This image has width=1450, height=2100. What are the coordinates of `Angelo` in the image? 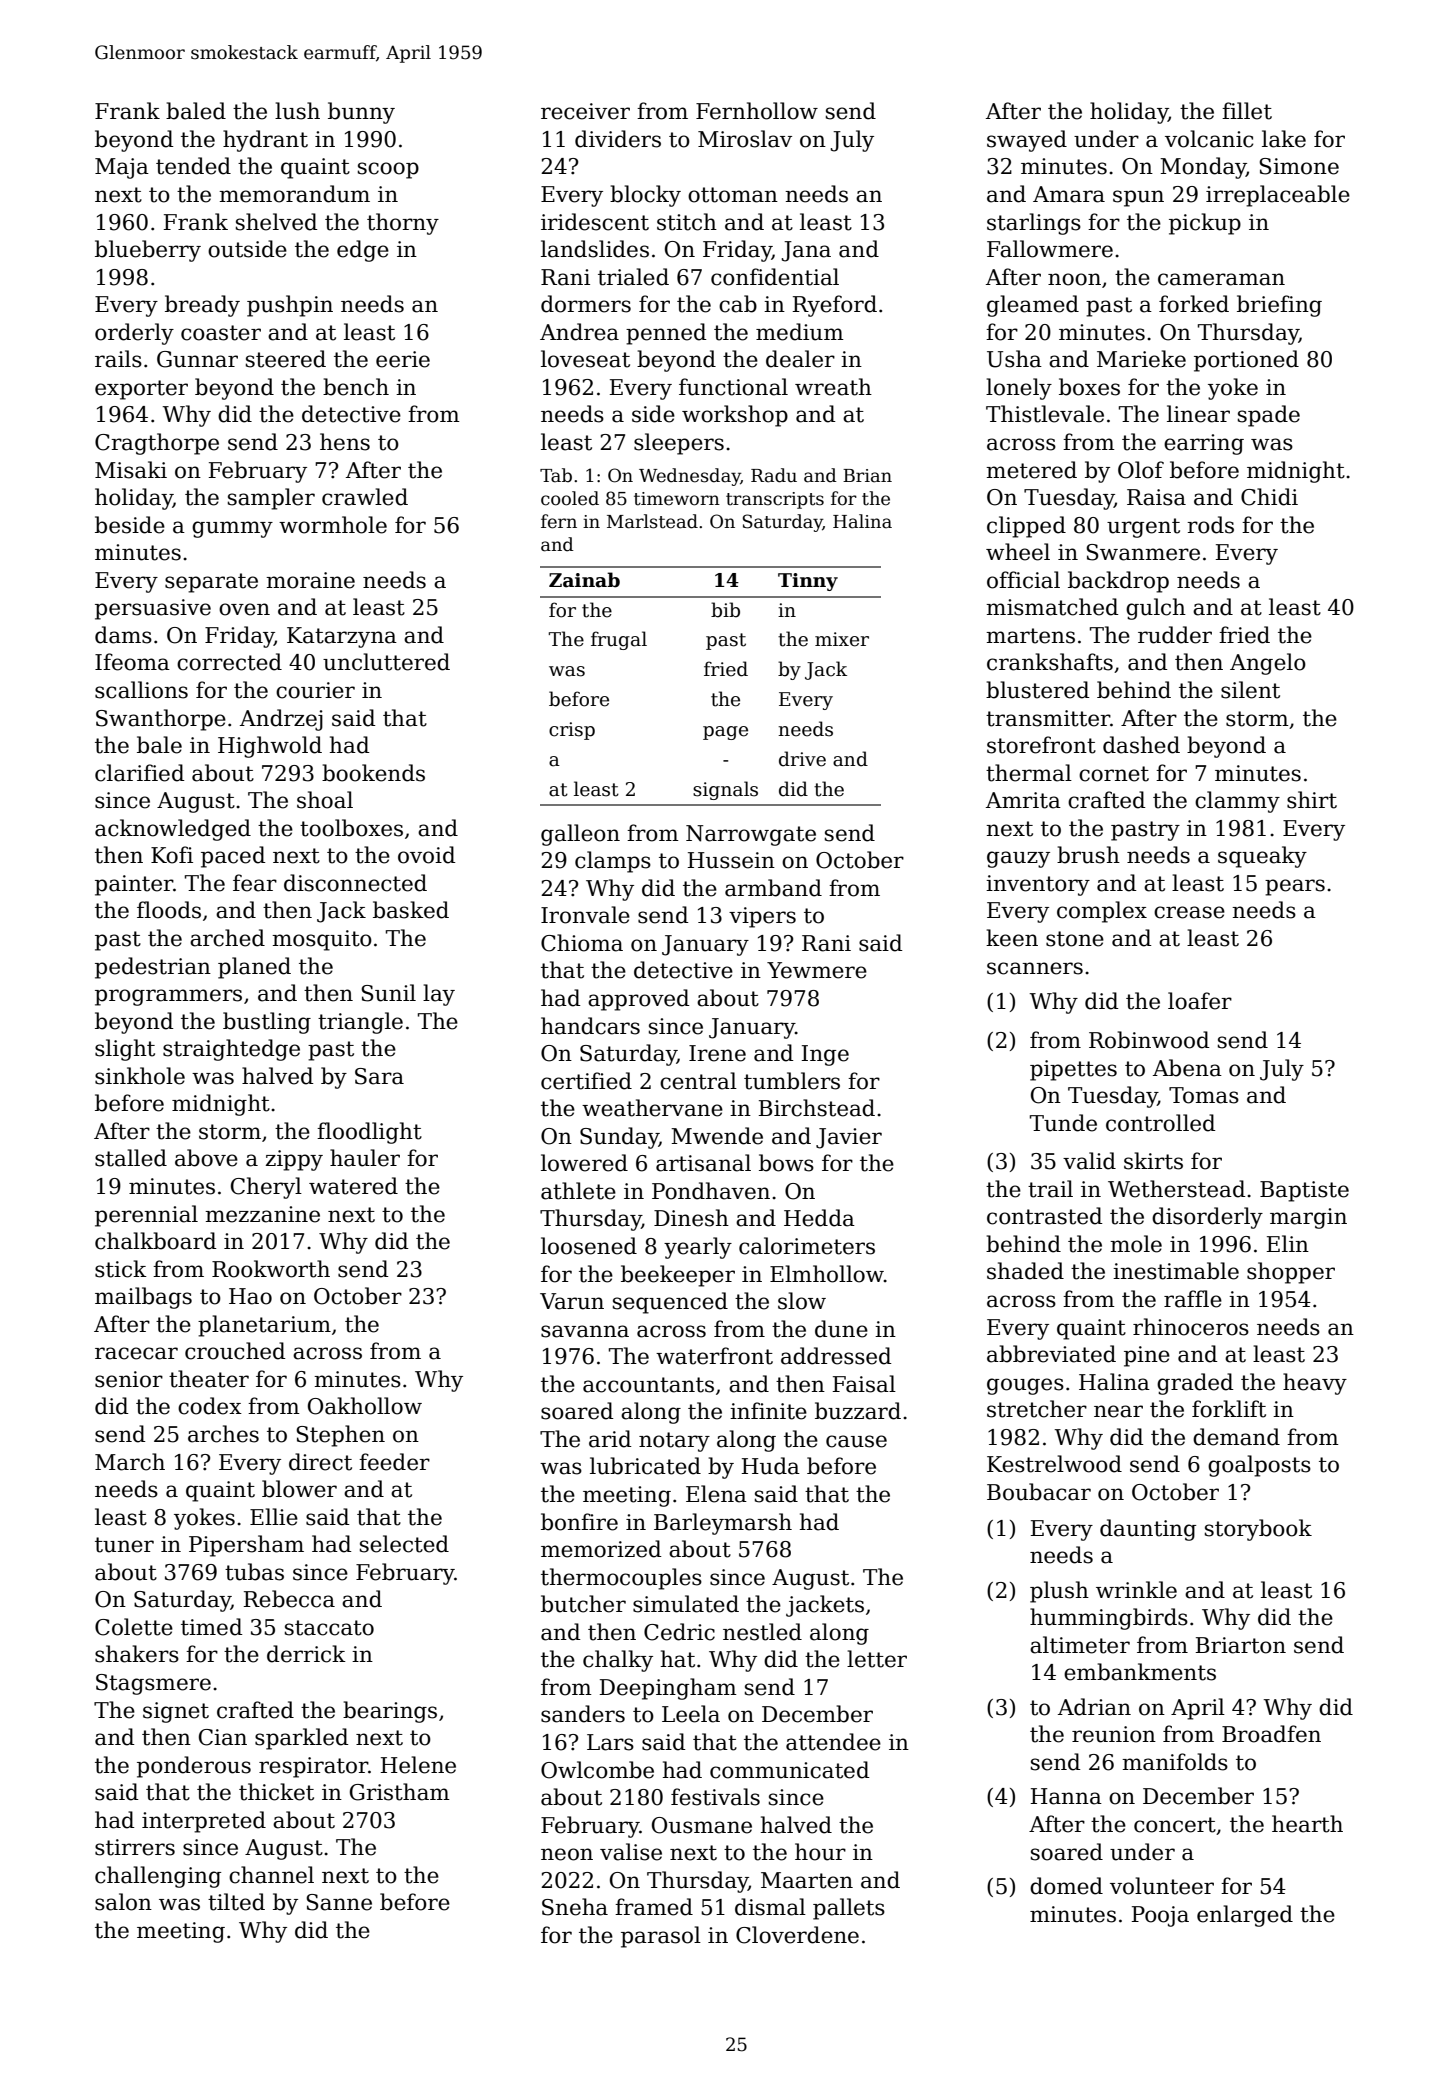 It's located at (1268, 664).
